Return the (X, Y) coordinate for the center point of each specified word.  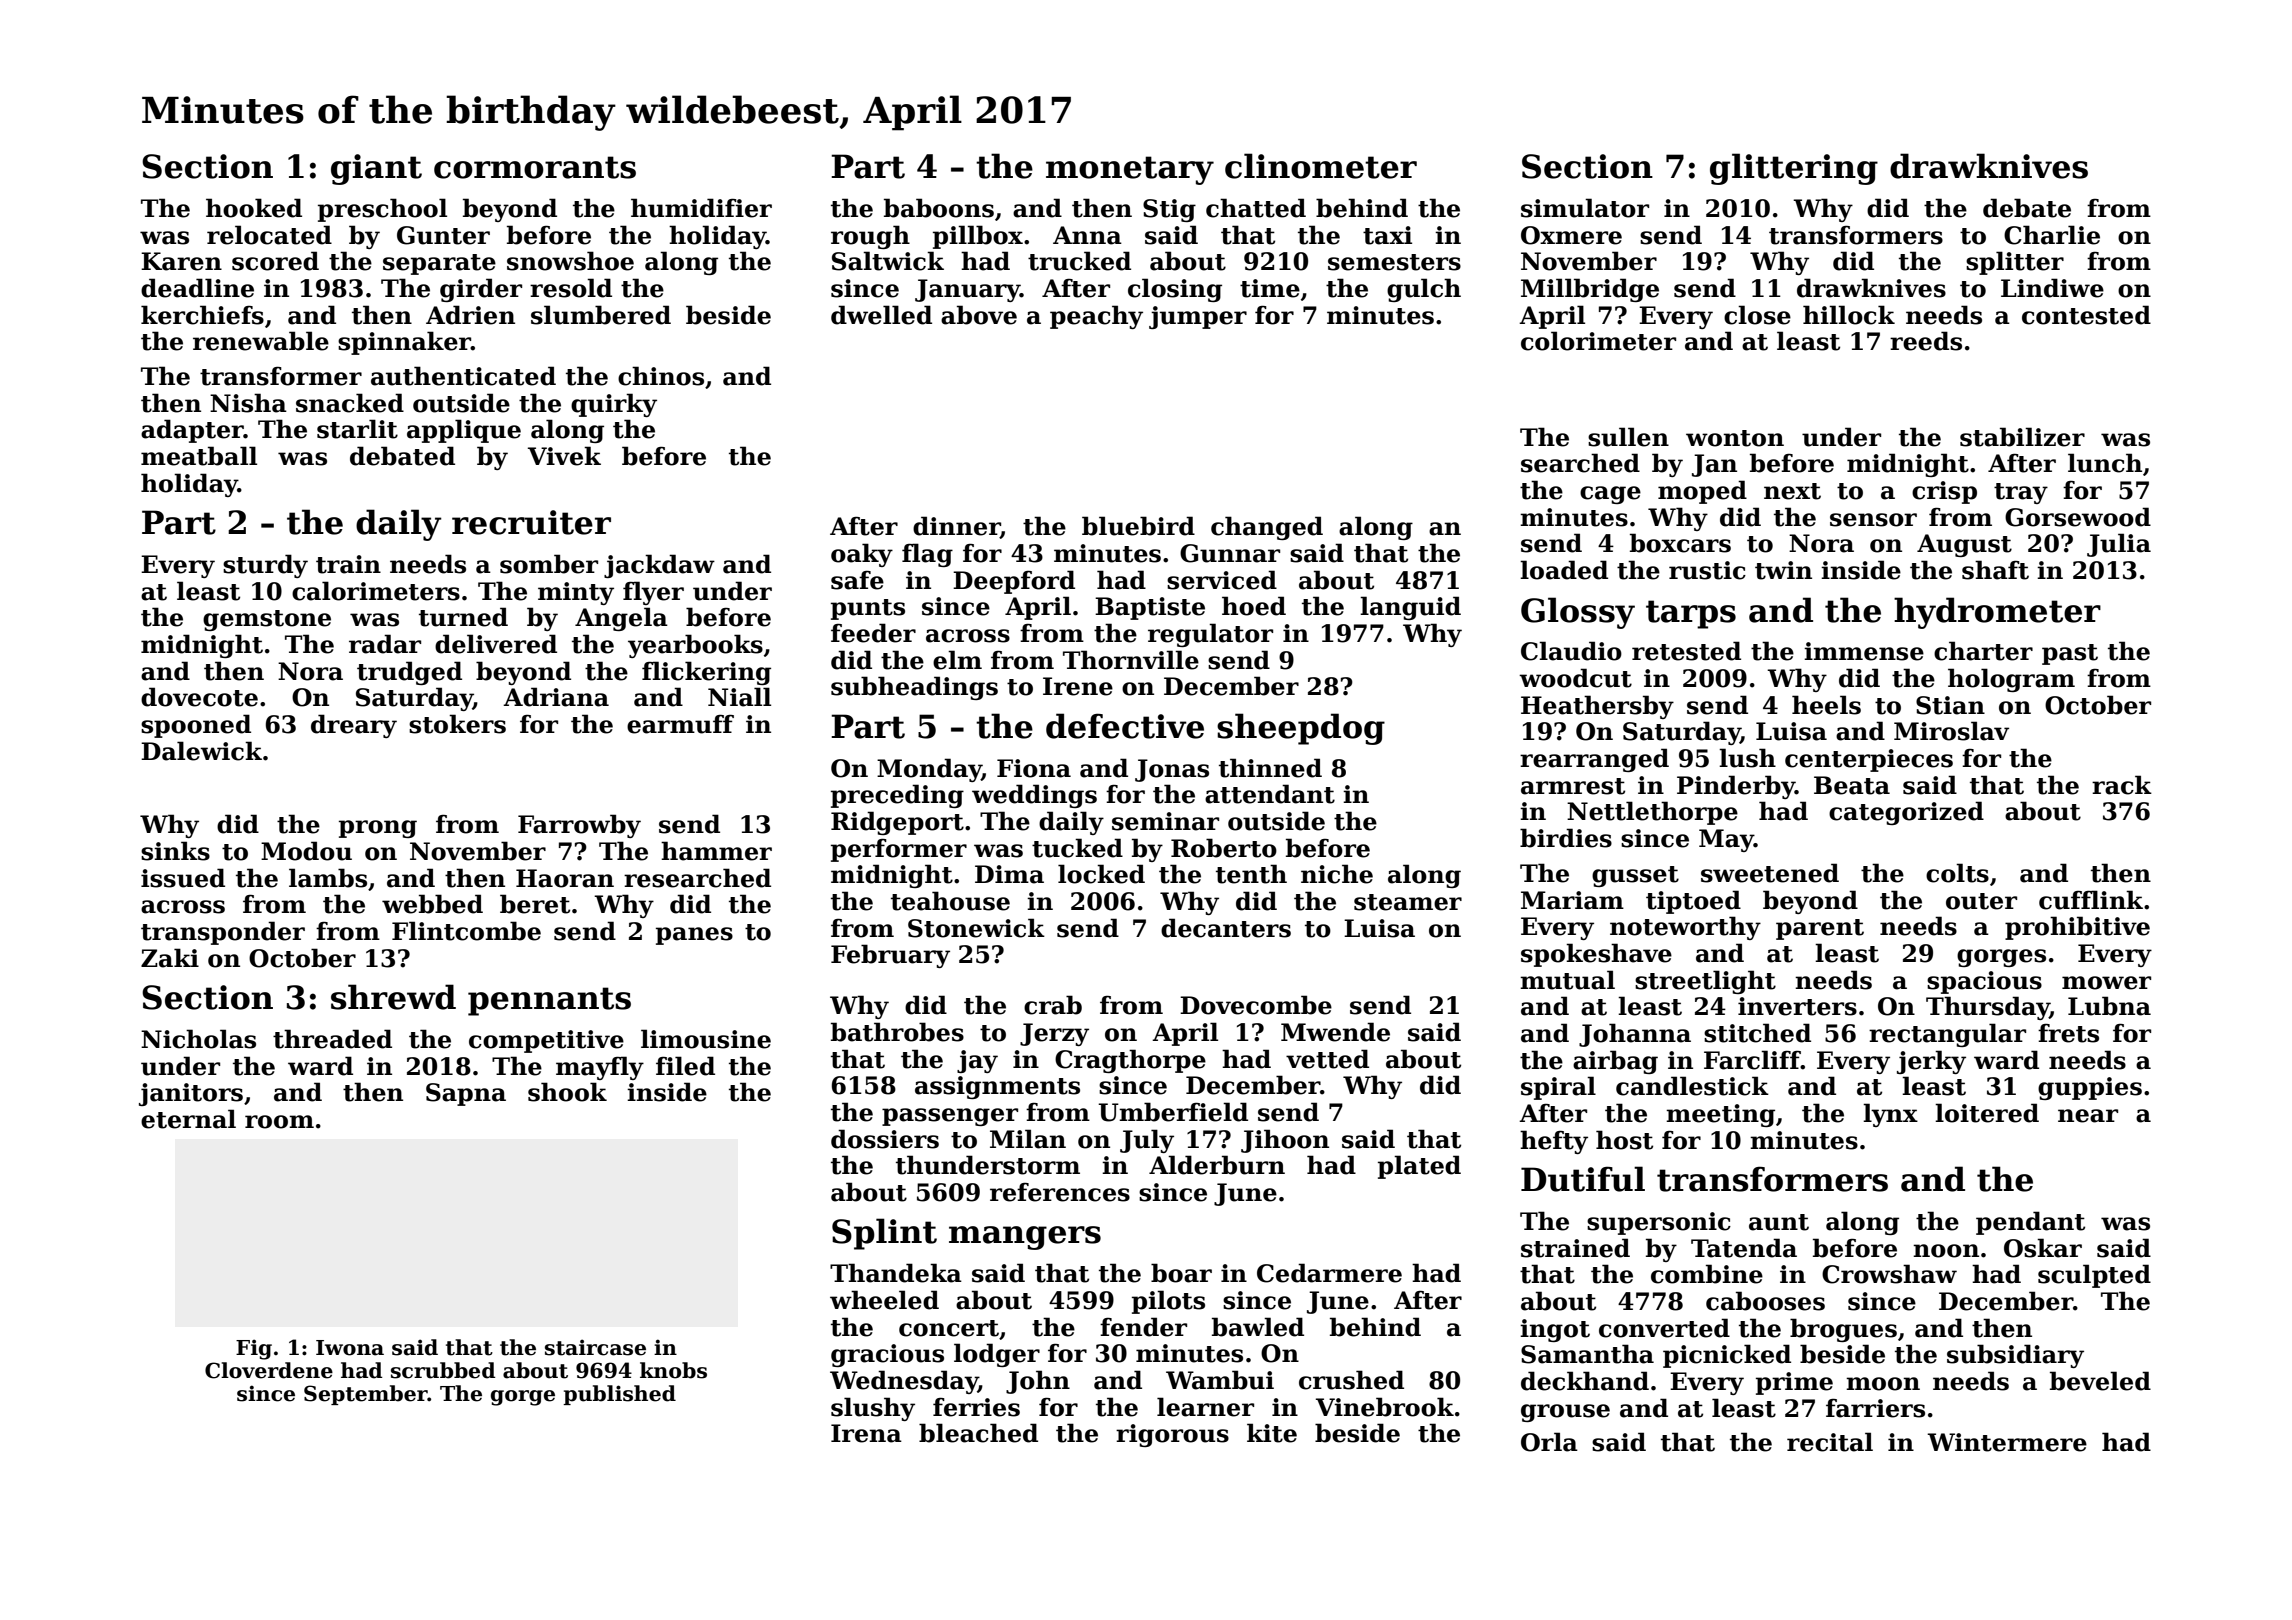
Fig (254, 1349)
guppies (2090, 1088)
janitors (191, 1094)
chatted (1256, 208)
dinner (956, 527)
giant (376, 169)
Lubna (2109, 1006)
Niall (739, 697)
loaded (1564, 570)
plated (1419, 1167)
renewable (261, 341)
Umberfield (1173, 1112)
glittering (1794, 169)
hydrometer (1997, 613)
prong (378, 829)
